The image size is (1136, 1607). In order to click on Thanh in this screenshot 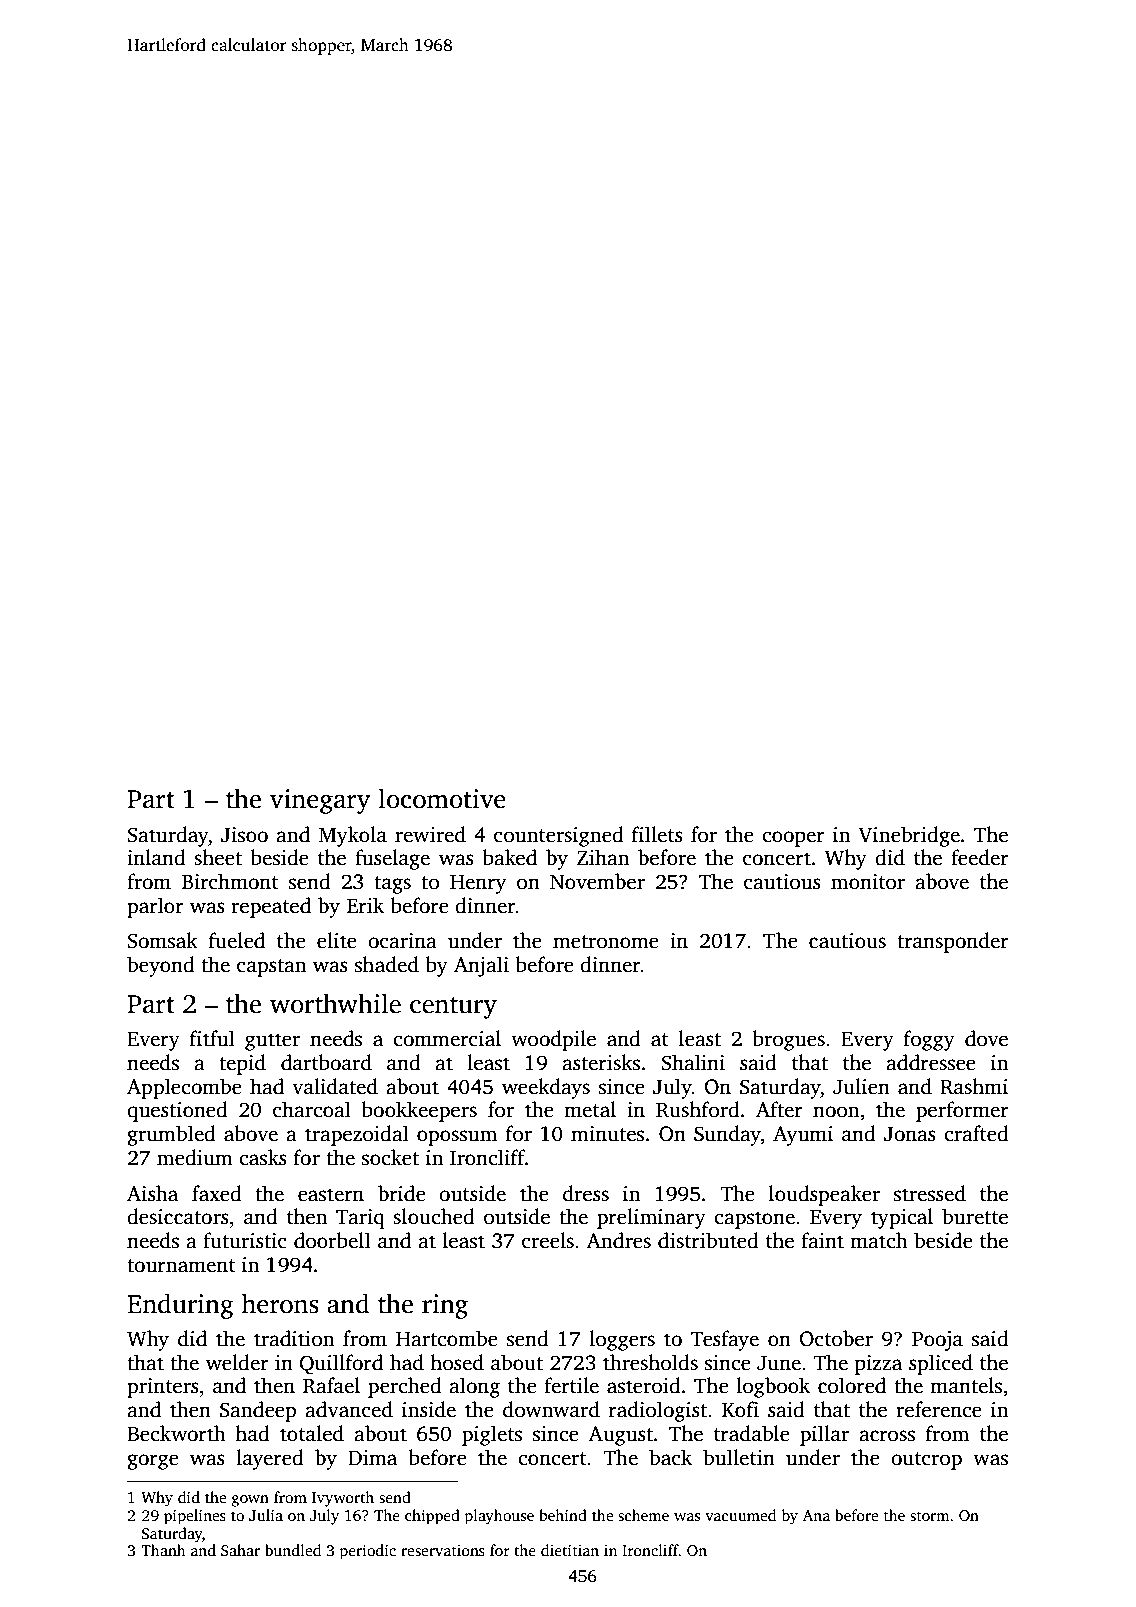, I will do `click(163, 1550)`.
